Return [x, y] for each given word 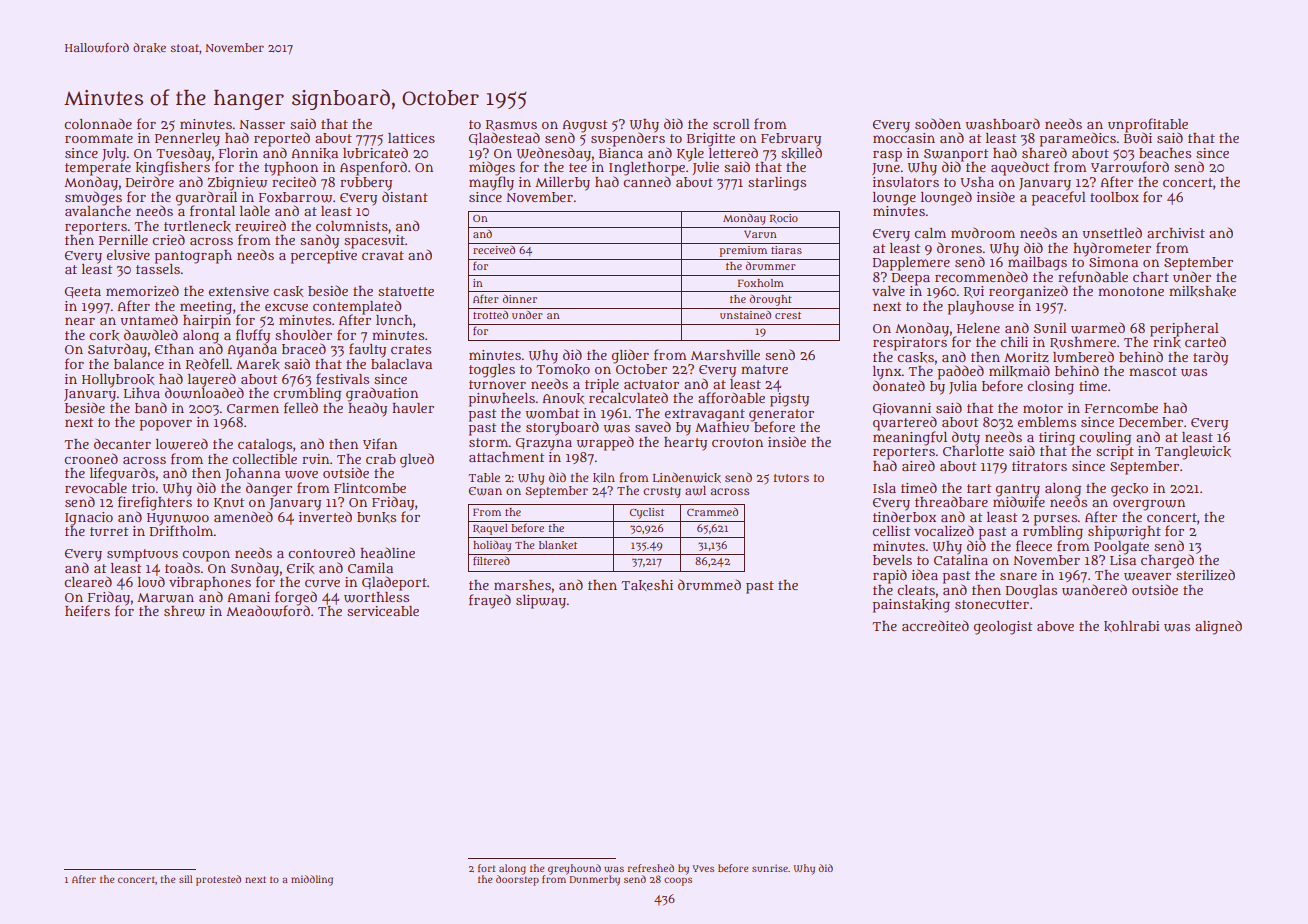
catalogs [265, 446]
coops [678, 881]
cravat [383, 255]
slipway [541, 602]
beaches [1165, 153]
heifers [87, 610]
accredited [935, 625]
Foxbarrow [295, 197]
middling [312, 880]
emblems [1047, 422]
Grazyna [544, 444]
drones [959, 247]
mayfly [491, 183]
